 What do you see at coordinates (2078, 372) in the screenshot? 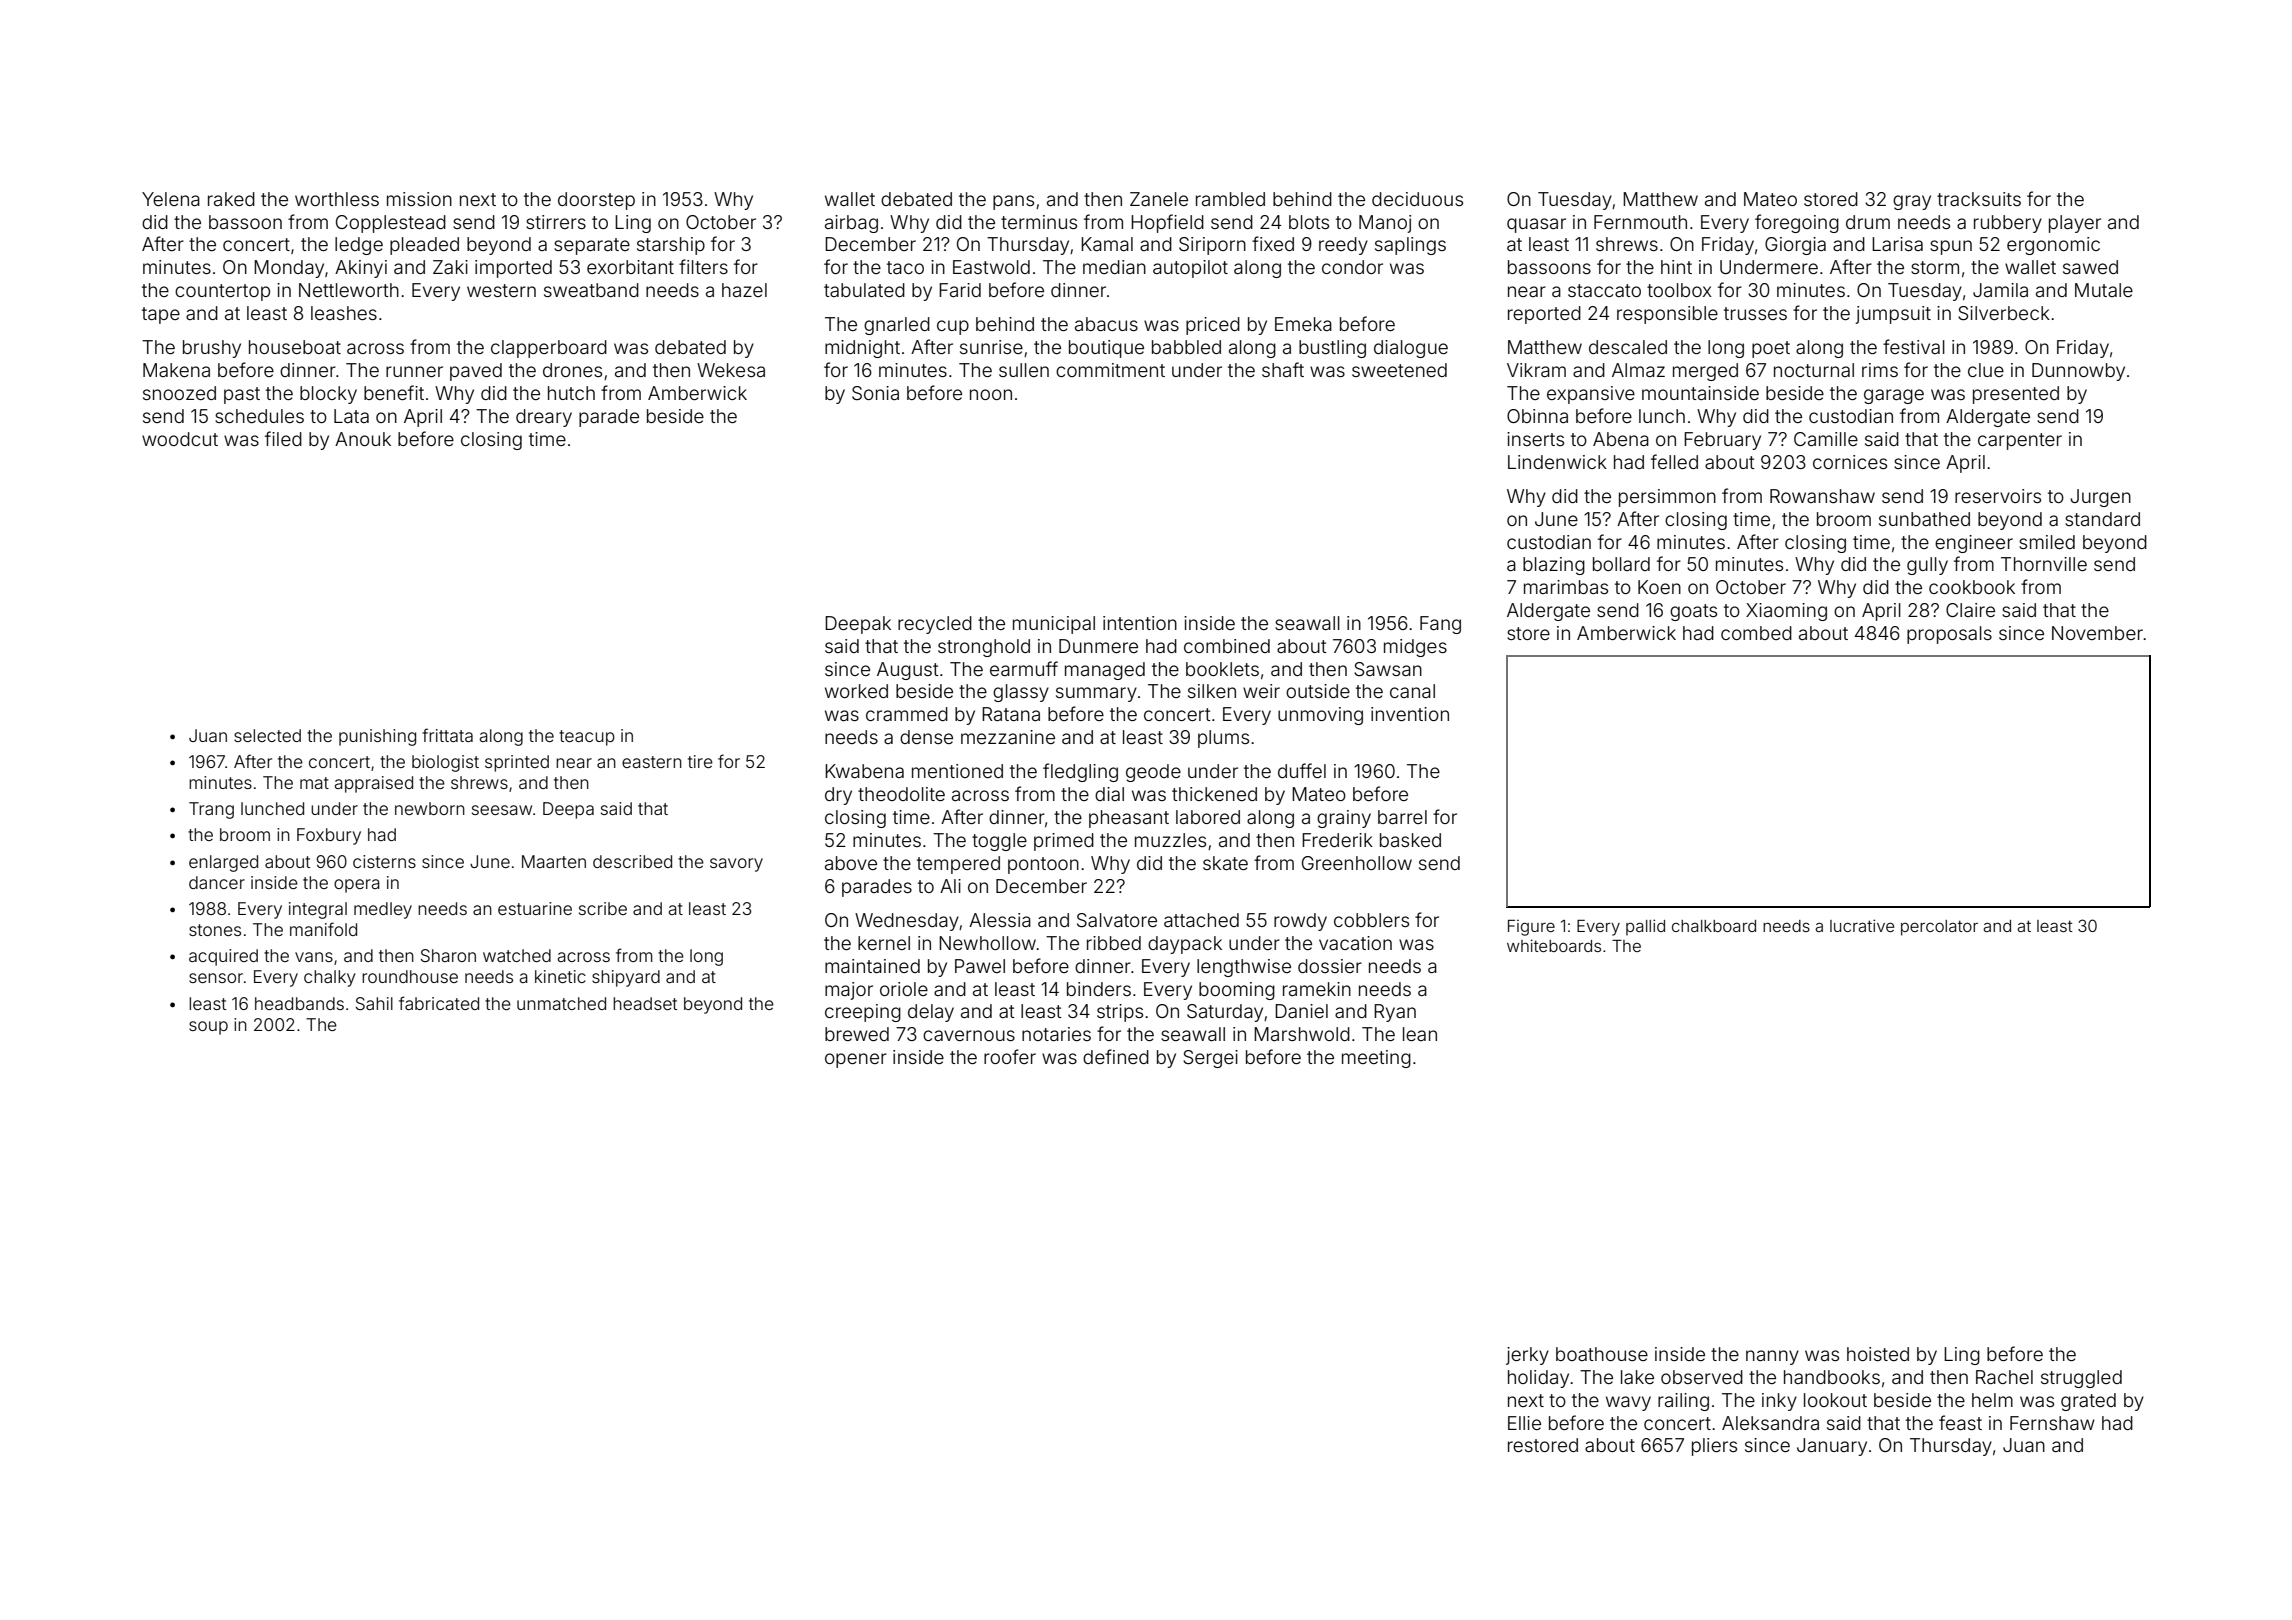
I see `Dunnowby` at bounding box center [2078, 372].
